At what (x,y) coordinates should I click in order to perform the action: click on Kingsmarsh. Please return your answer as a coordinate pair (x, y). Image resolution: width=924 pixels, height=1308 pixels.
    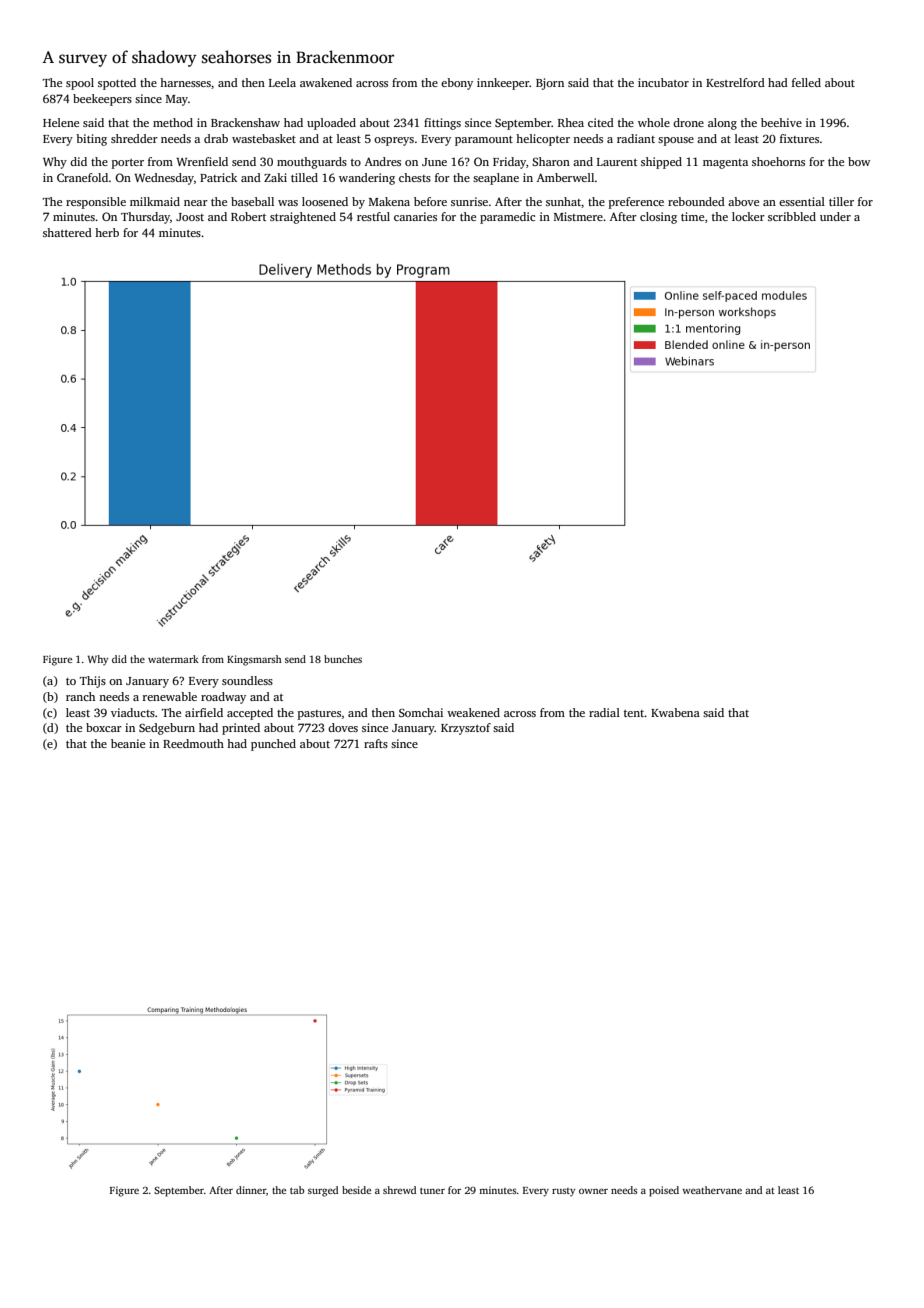
    Looking at the image, I should click on (254, 660).
